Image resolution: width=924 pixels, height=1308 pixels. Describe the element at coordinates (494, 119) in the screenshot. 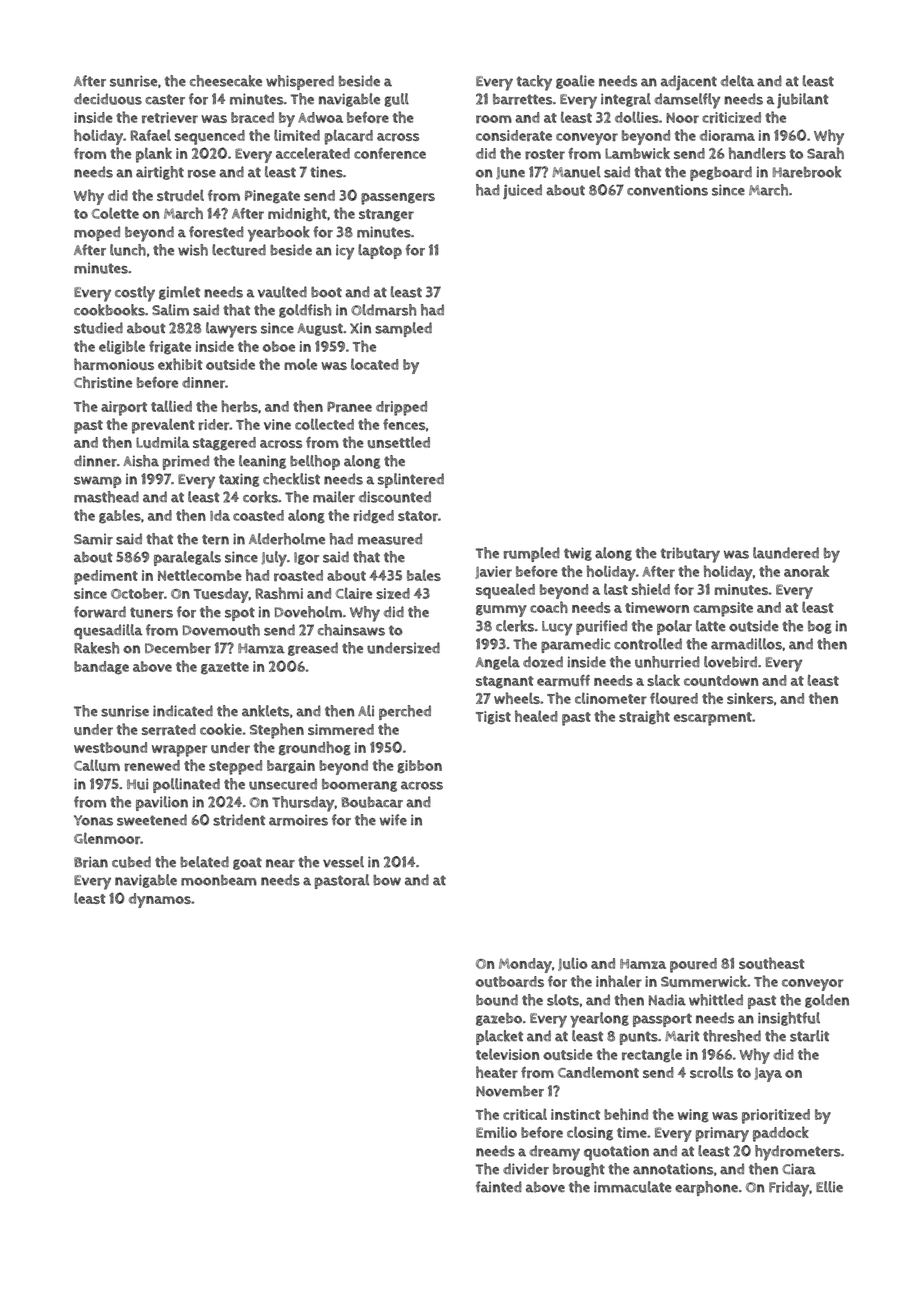

I see `room` at that location.
